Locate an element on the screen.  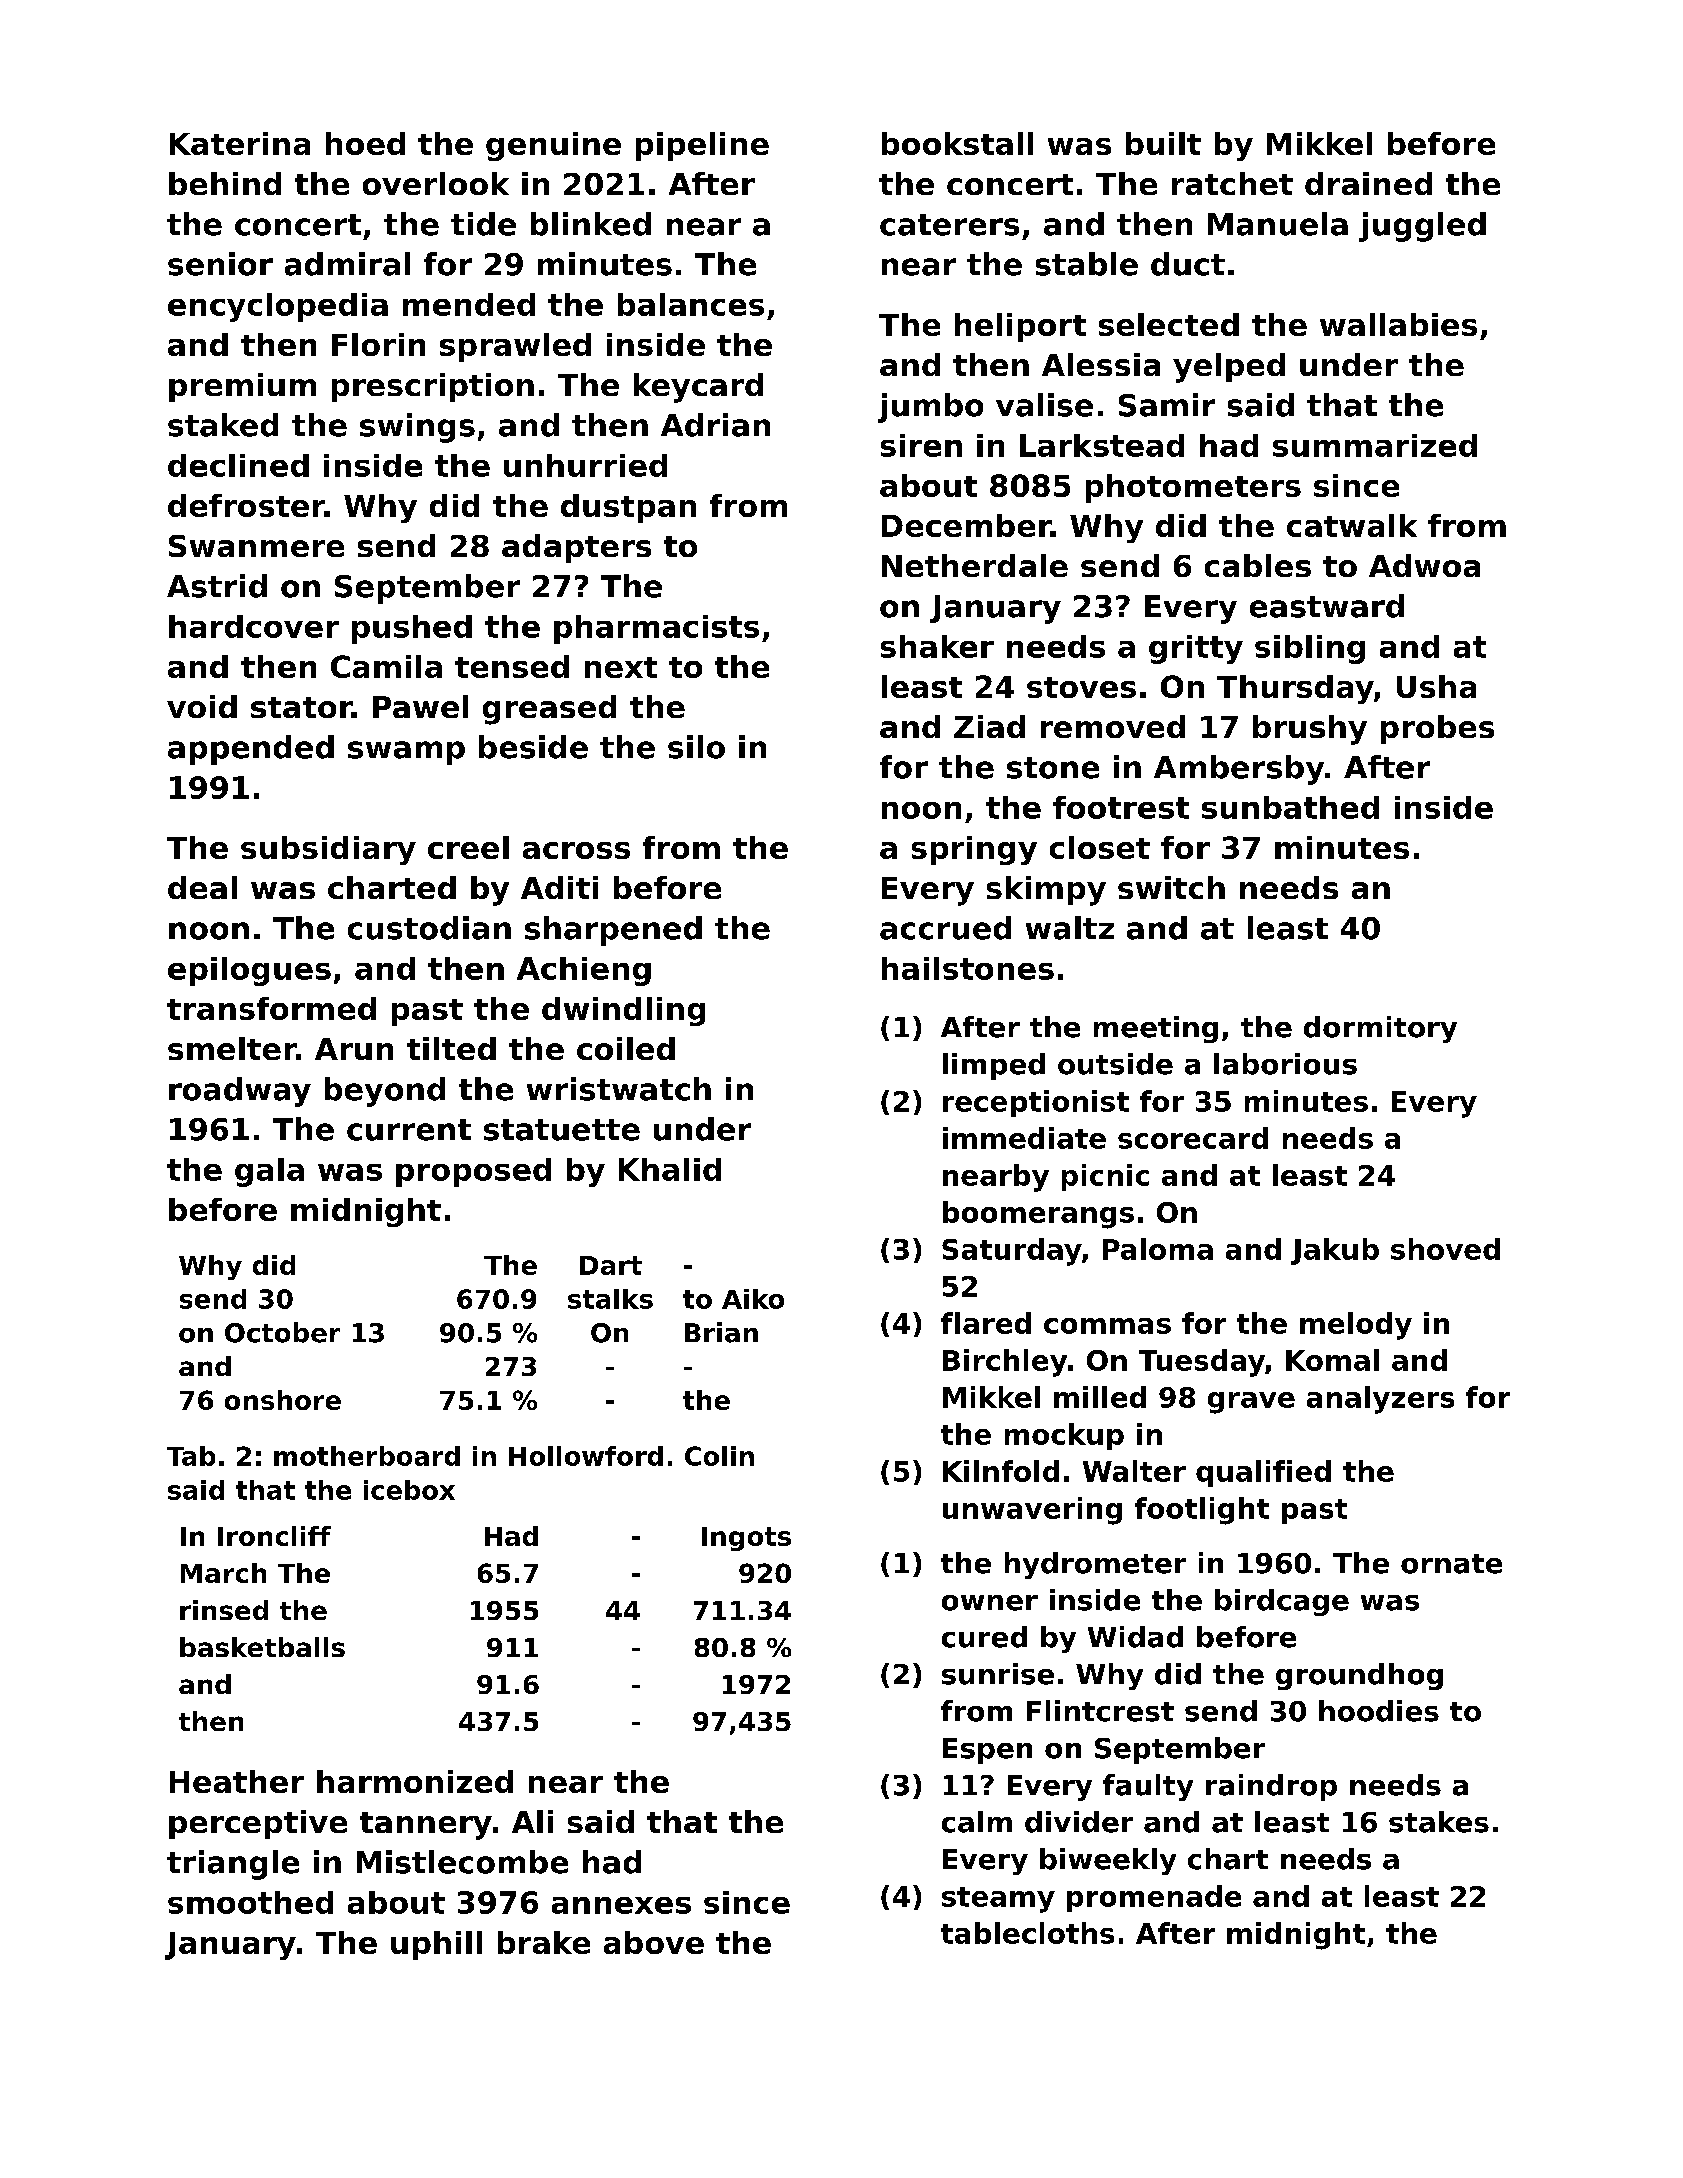
smoothed is located at coordinates (250, 1902).
